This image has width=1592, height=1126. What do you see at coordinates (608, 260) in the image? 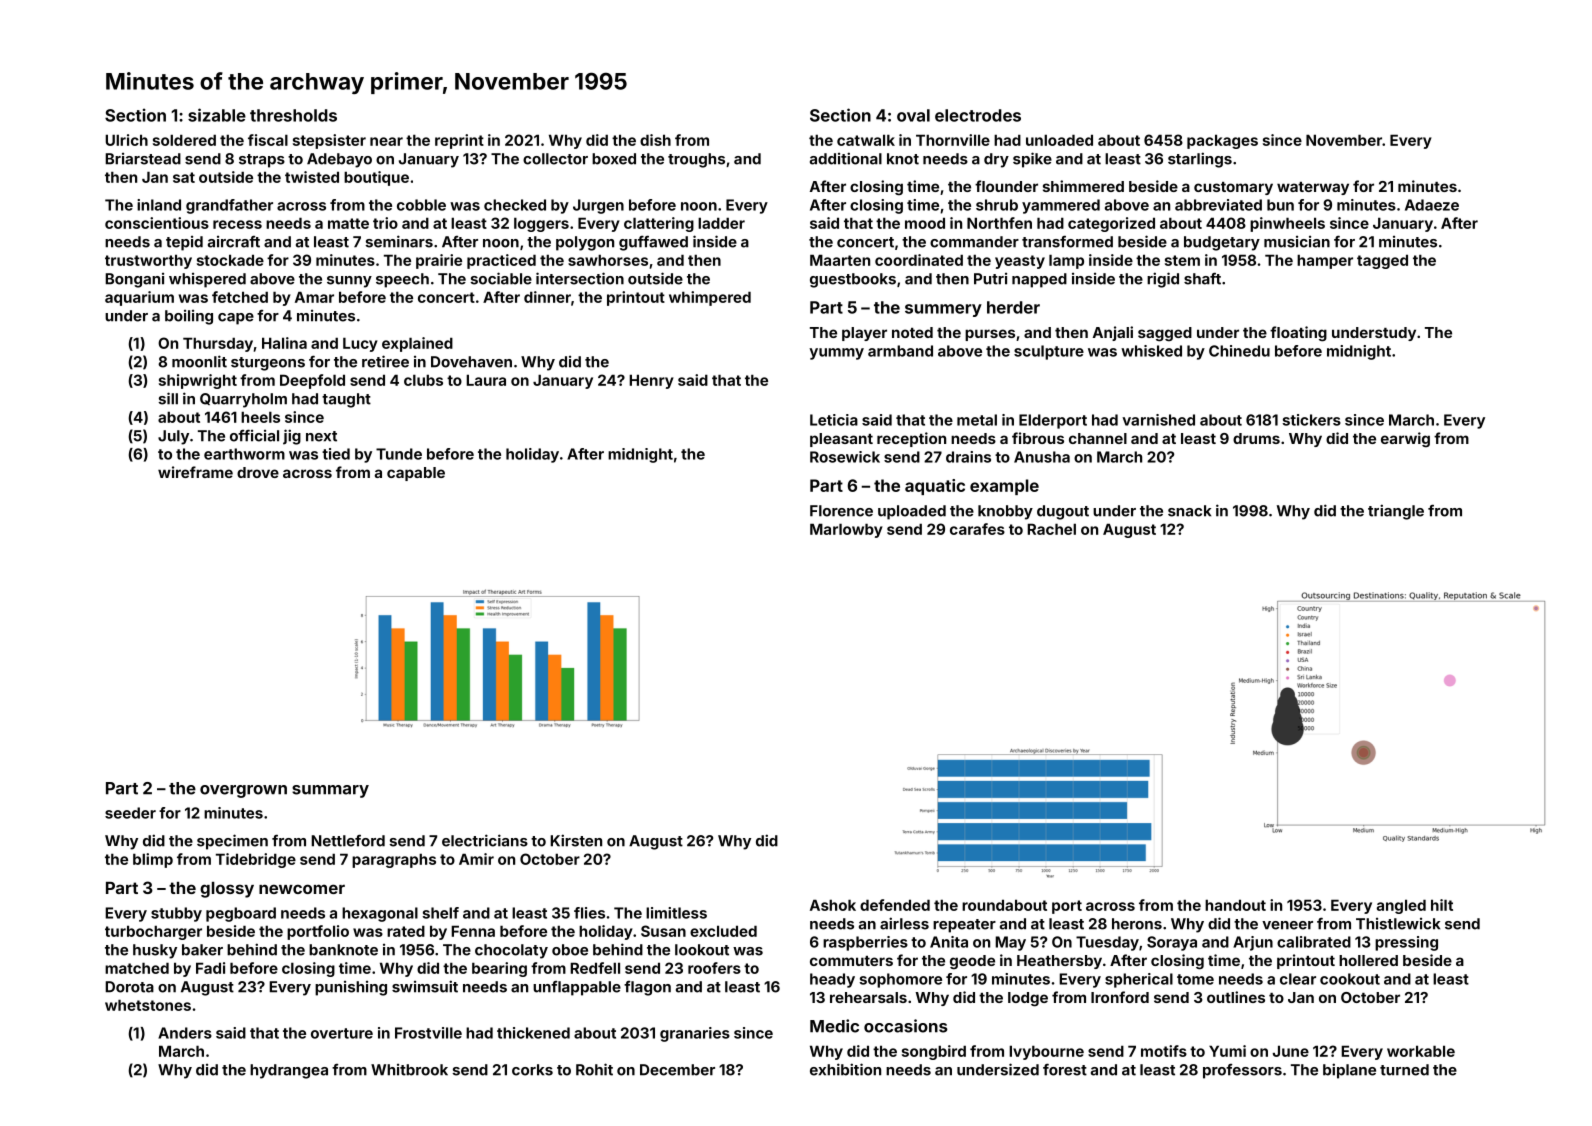
I see `sawhorses` at bounding box center [608, 260].
